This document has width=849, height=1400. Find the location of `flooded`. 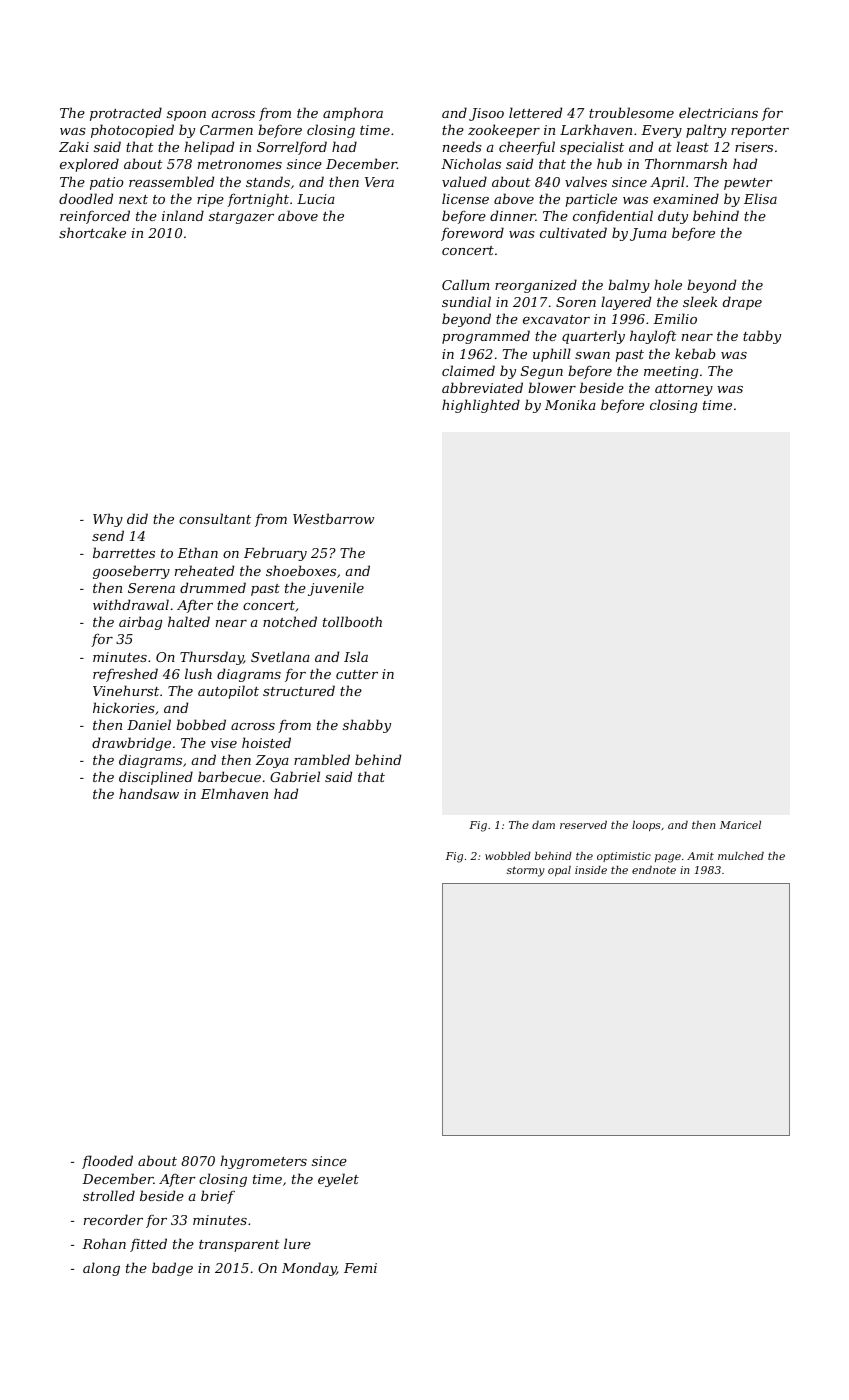

flooded is located at coordinates (107, 1162).
